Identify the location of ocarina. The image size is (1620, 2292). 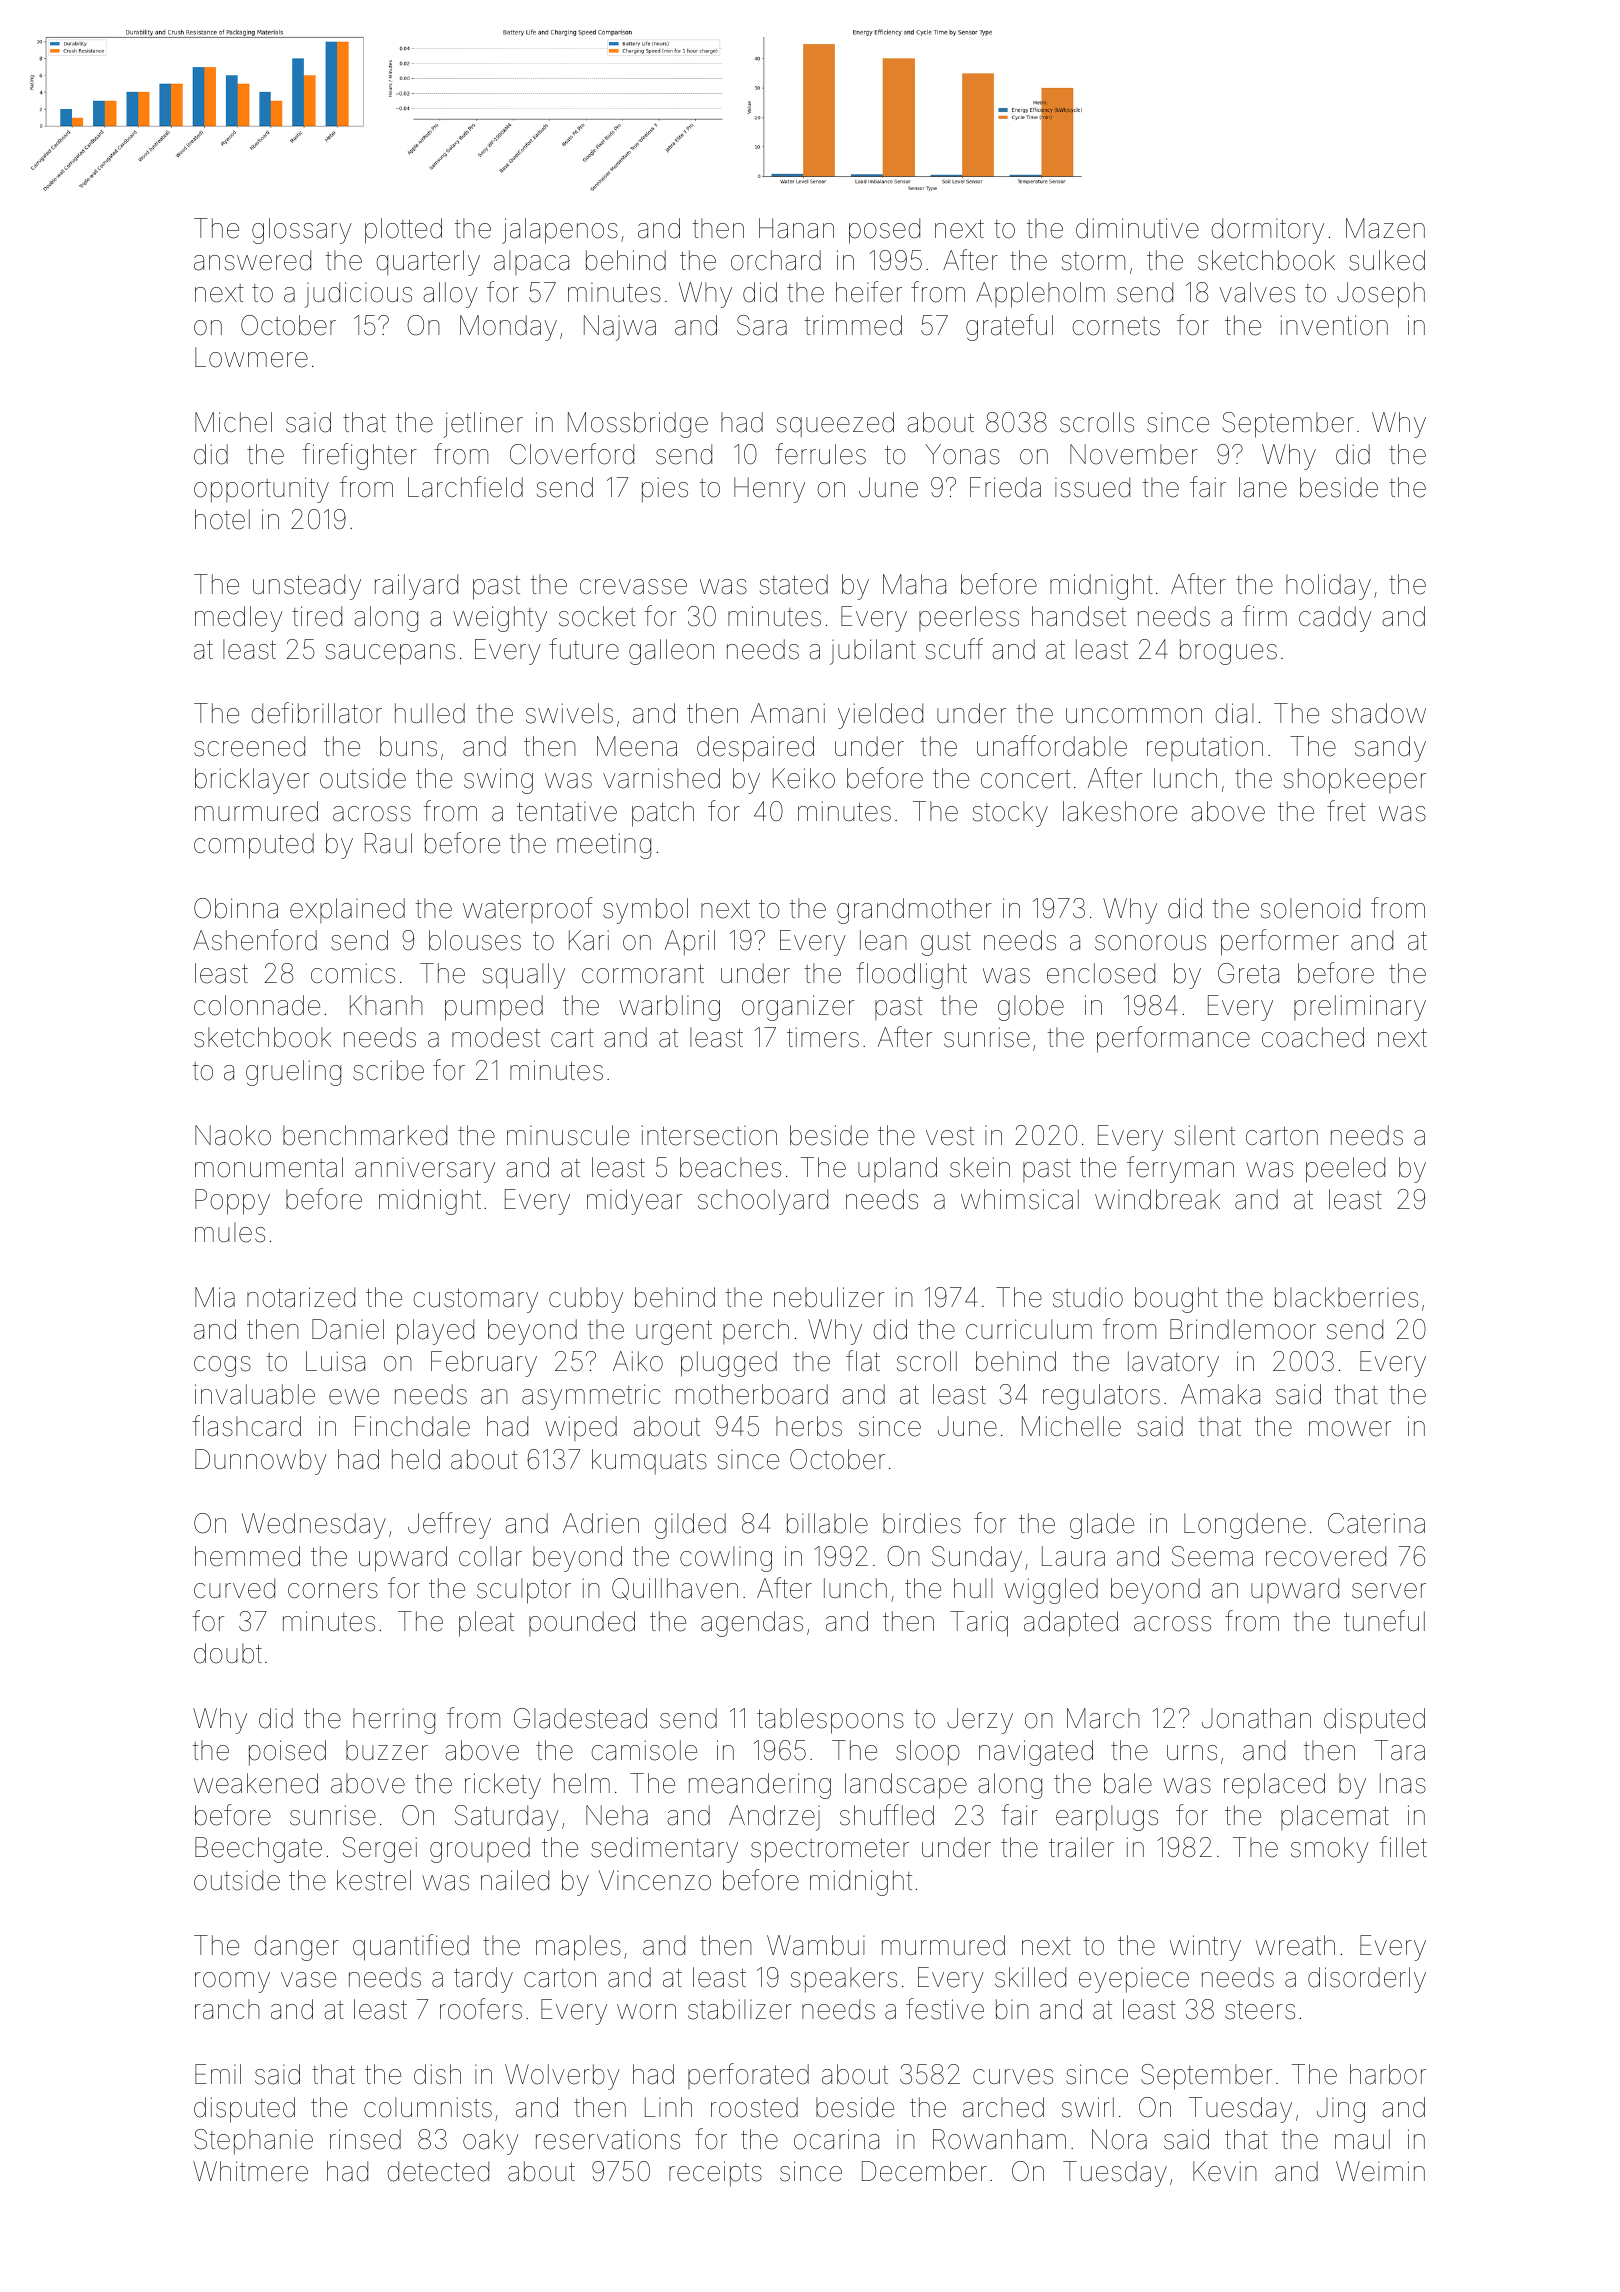
(836, 2139).
